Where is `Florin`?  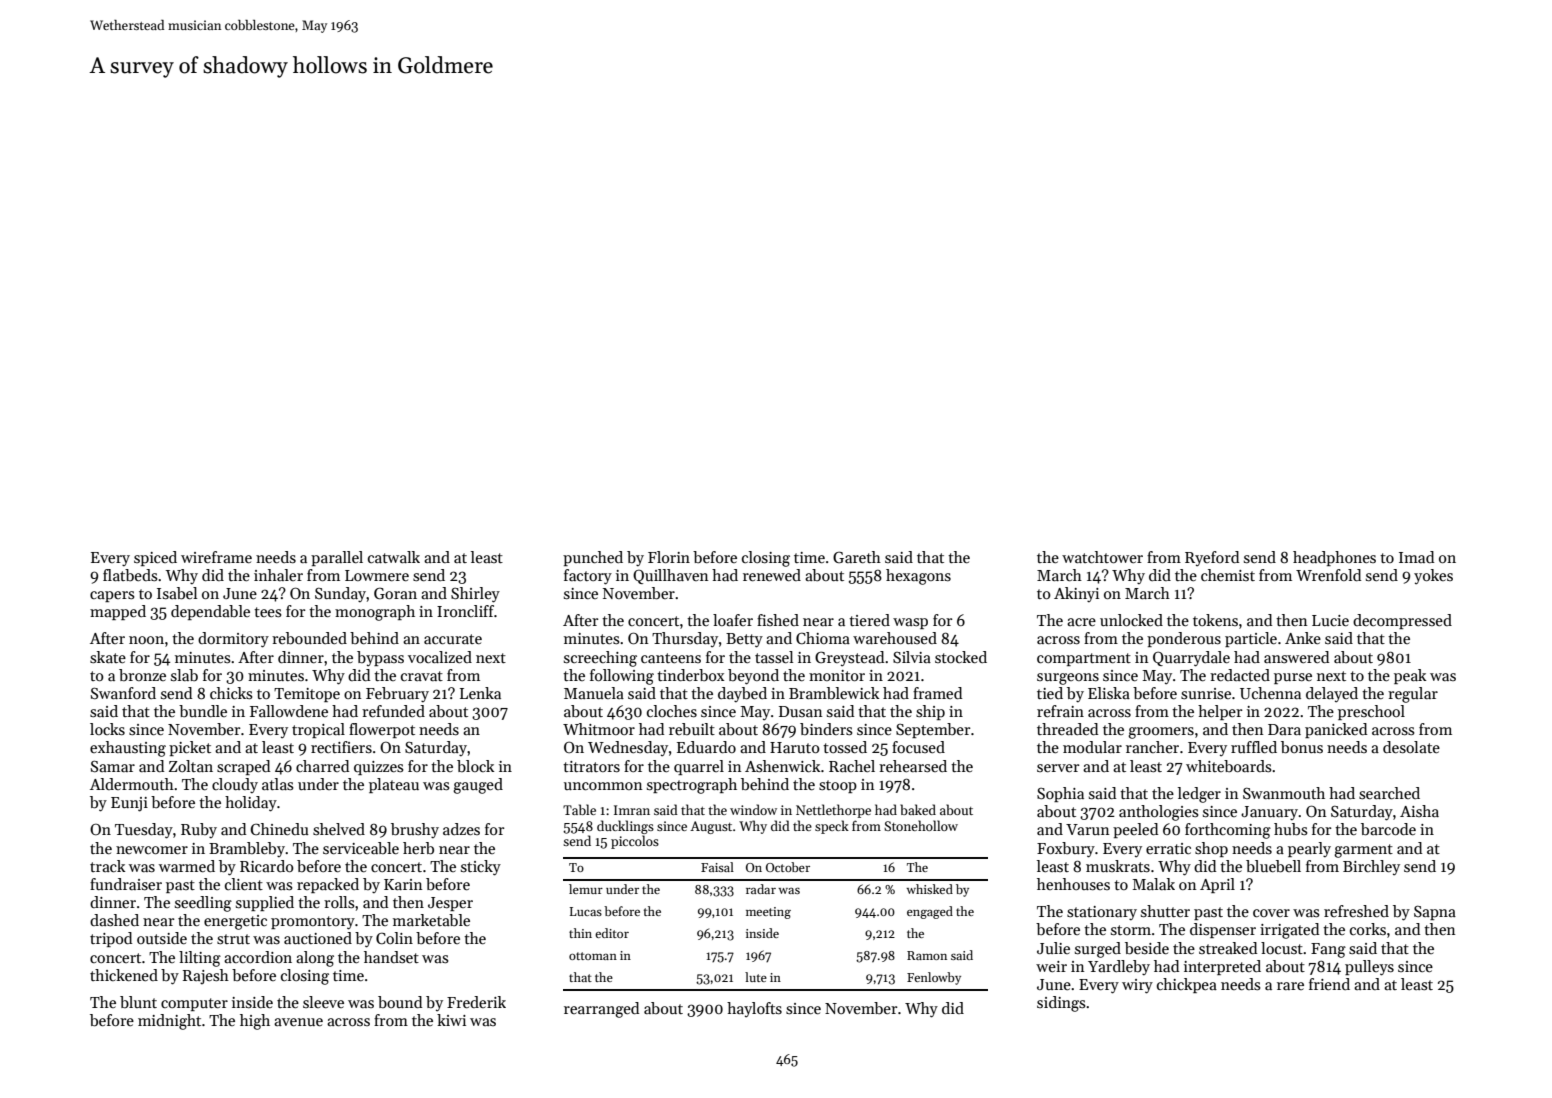
Florin is located at coordinates (669, 557).
